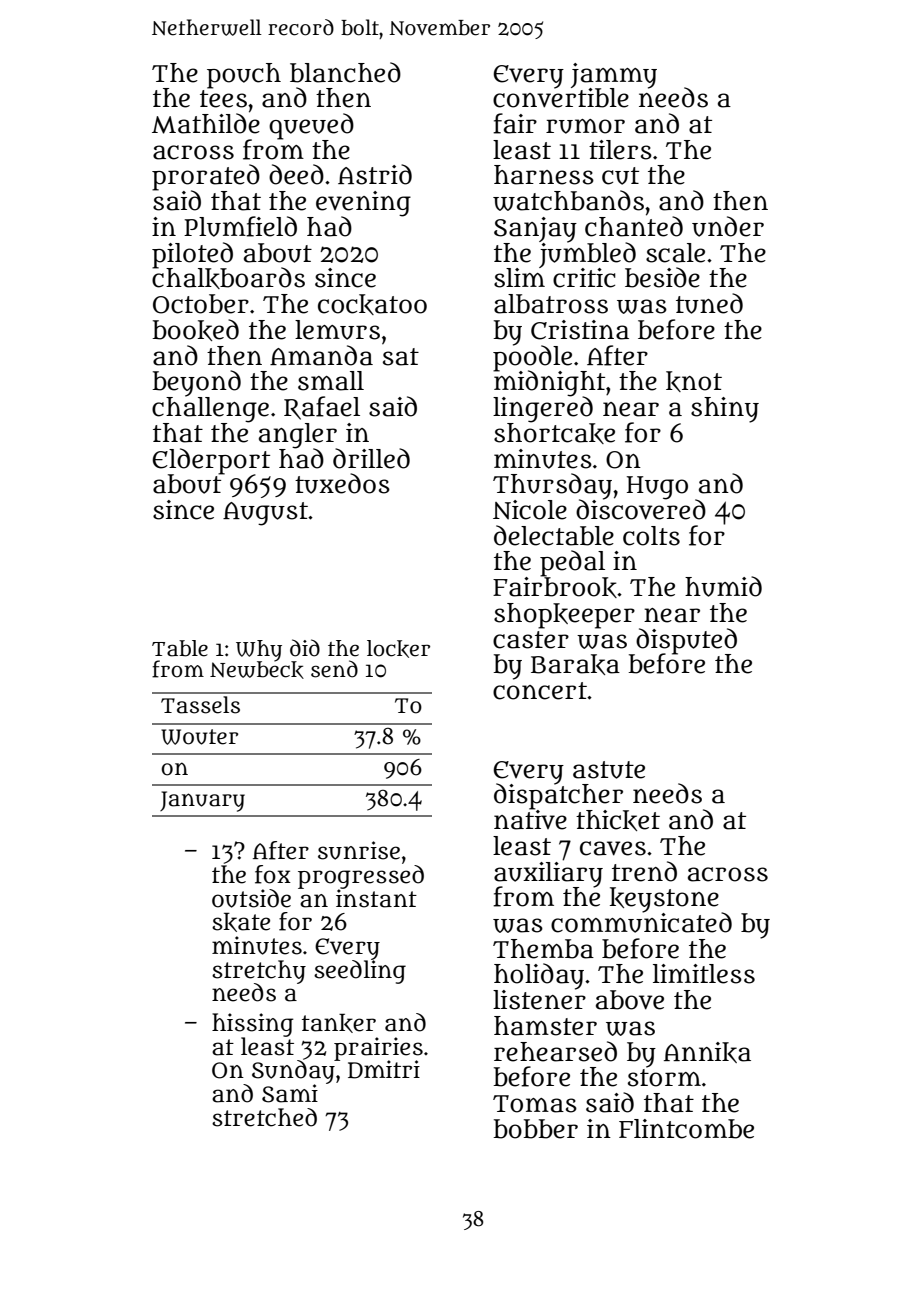 The height and width of the screenshot is (1311, 924). I want to click on stretched, so click(264, 1117).
